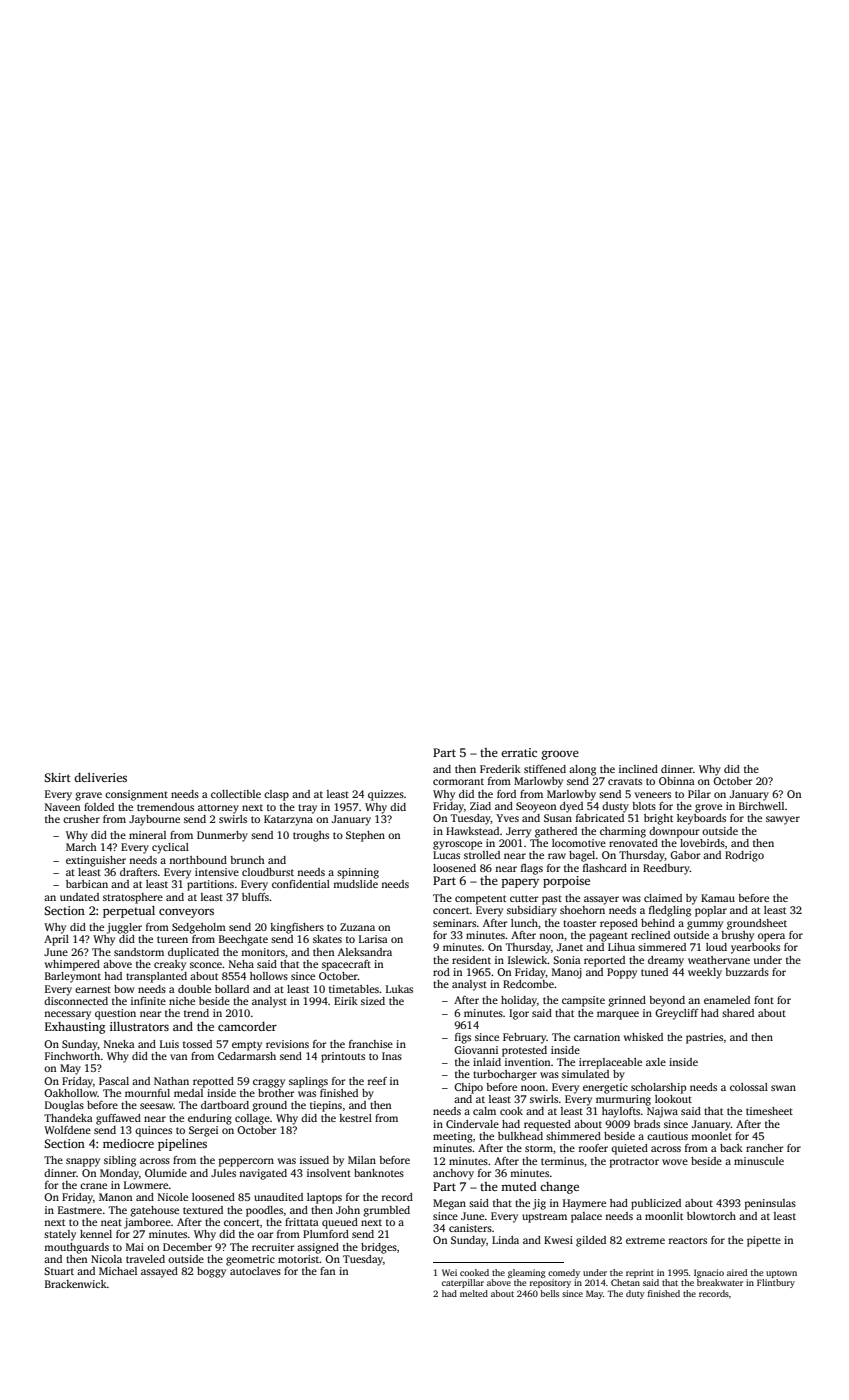 The height and width of the page is (1400, 849). Describe the element at coordinates (76, 1284) in the page. I see `Brackenwick` at that location.
